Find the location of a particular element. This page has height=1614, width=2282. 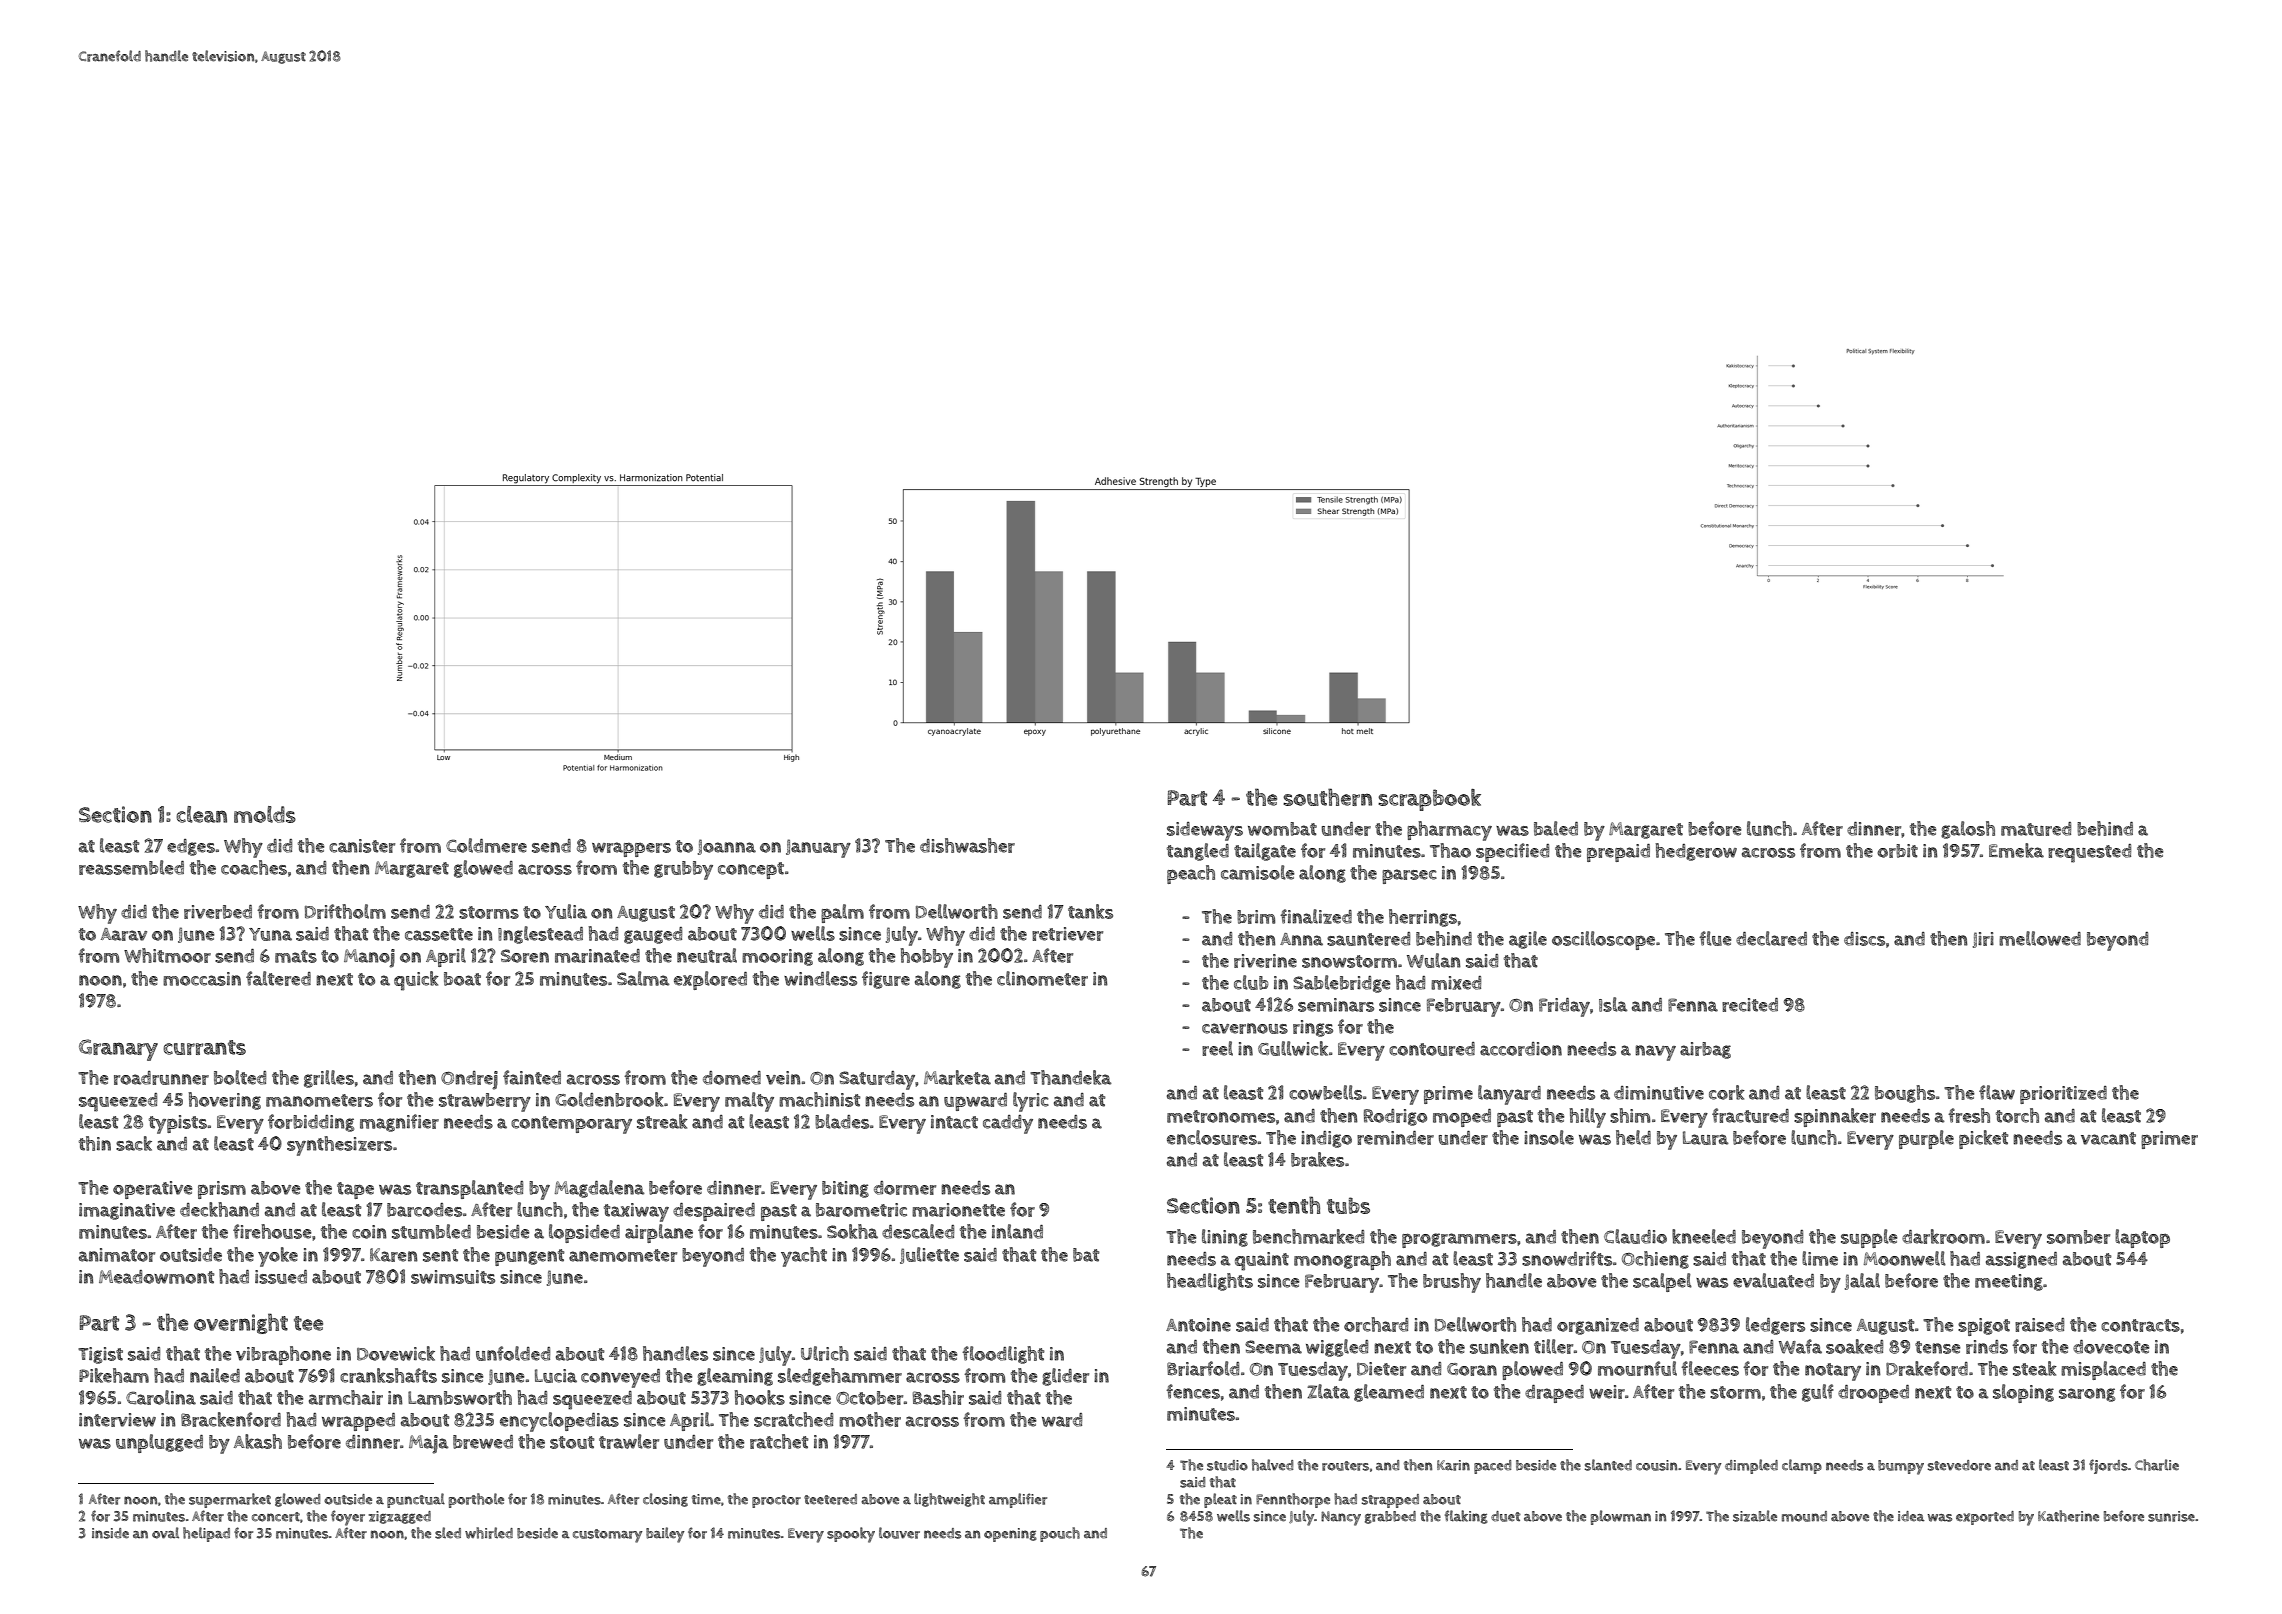

fences is located at coordinates (1193, 1391).
